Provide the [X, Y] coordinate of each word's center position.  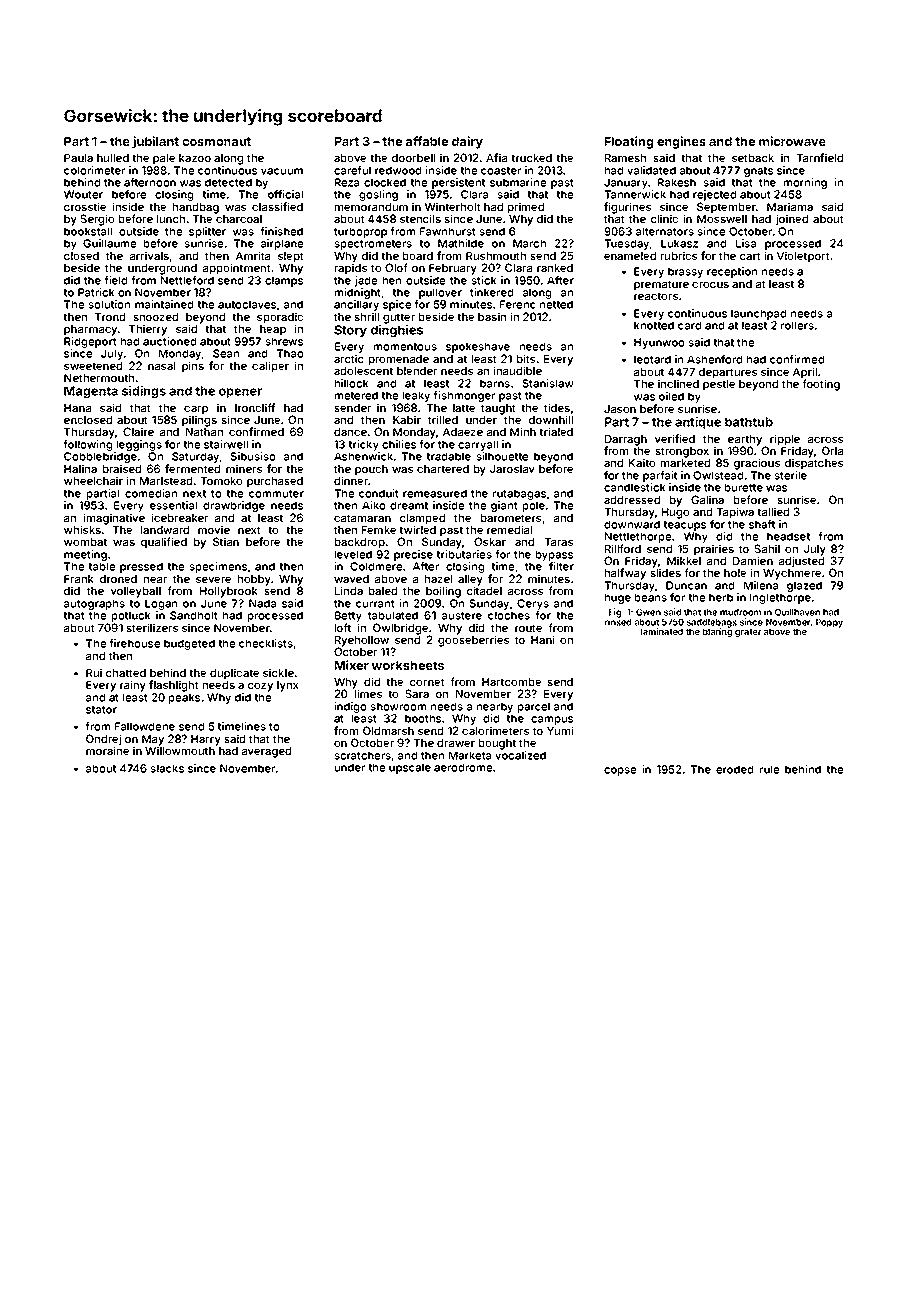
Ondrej [103, 740]
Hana [77, 408]
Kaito [642, 462]
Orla [832, 450]
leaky [416, 396]
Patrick [96, 292]
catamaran [362, 518]
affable [427, 141]
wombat [85, 542]
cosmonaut [216, 141]
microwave [792, 141]
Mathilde [461, 243]
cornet [427, 682]
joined [792, 220]
